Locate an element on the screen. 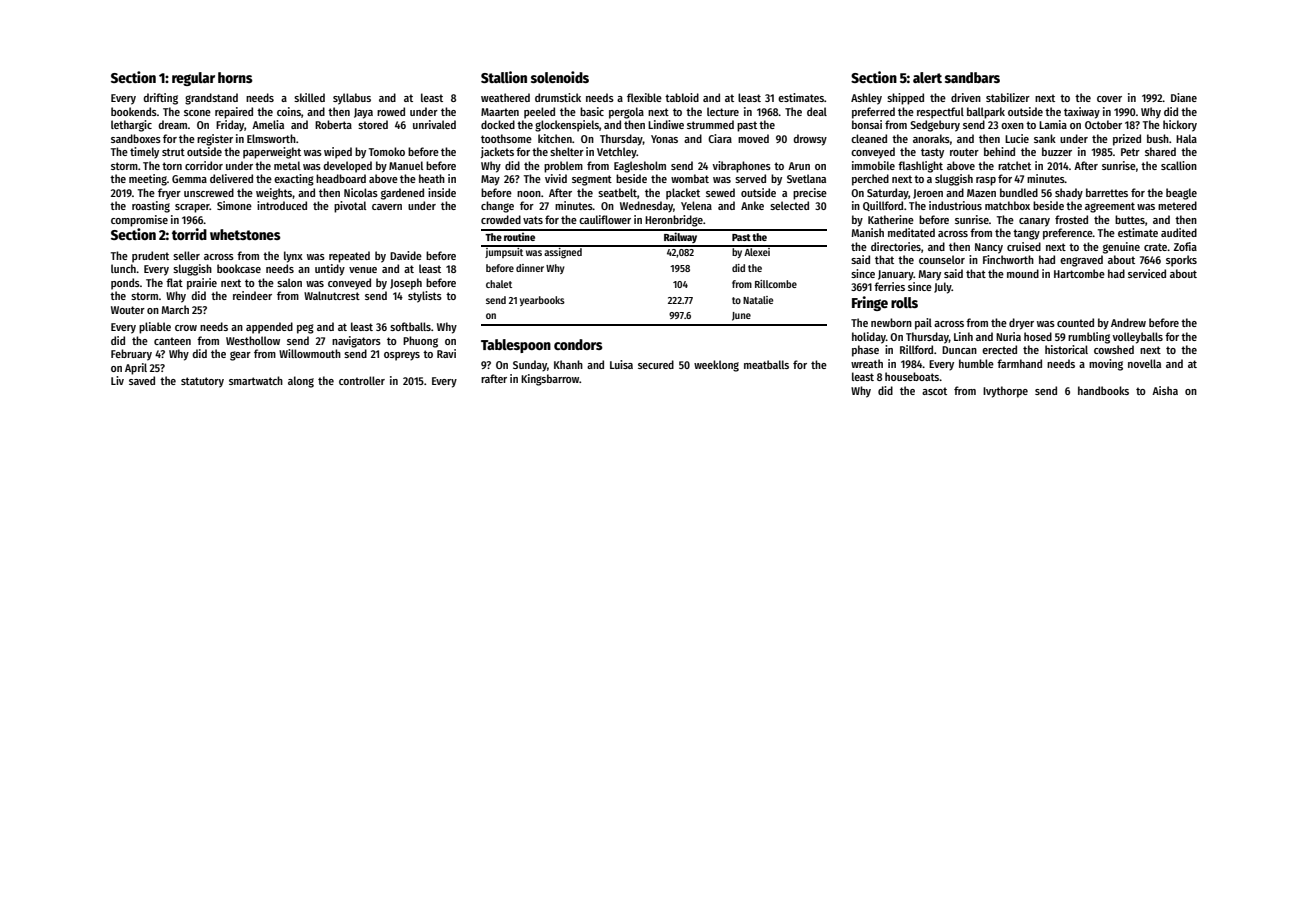  drowsy is located at coordinates (810, 140).
